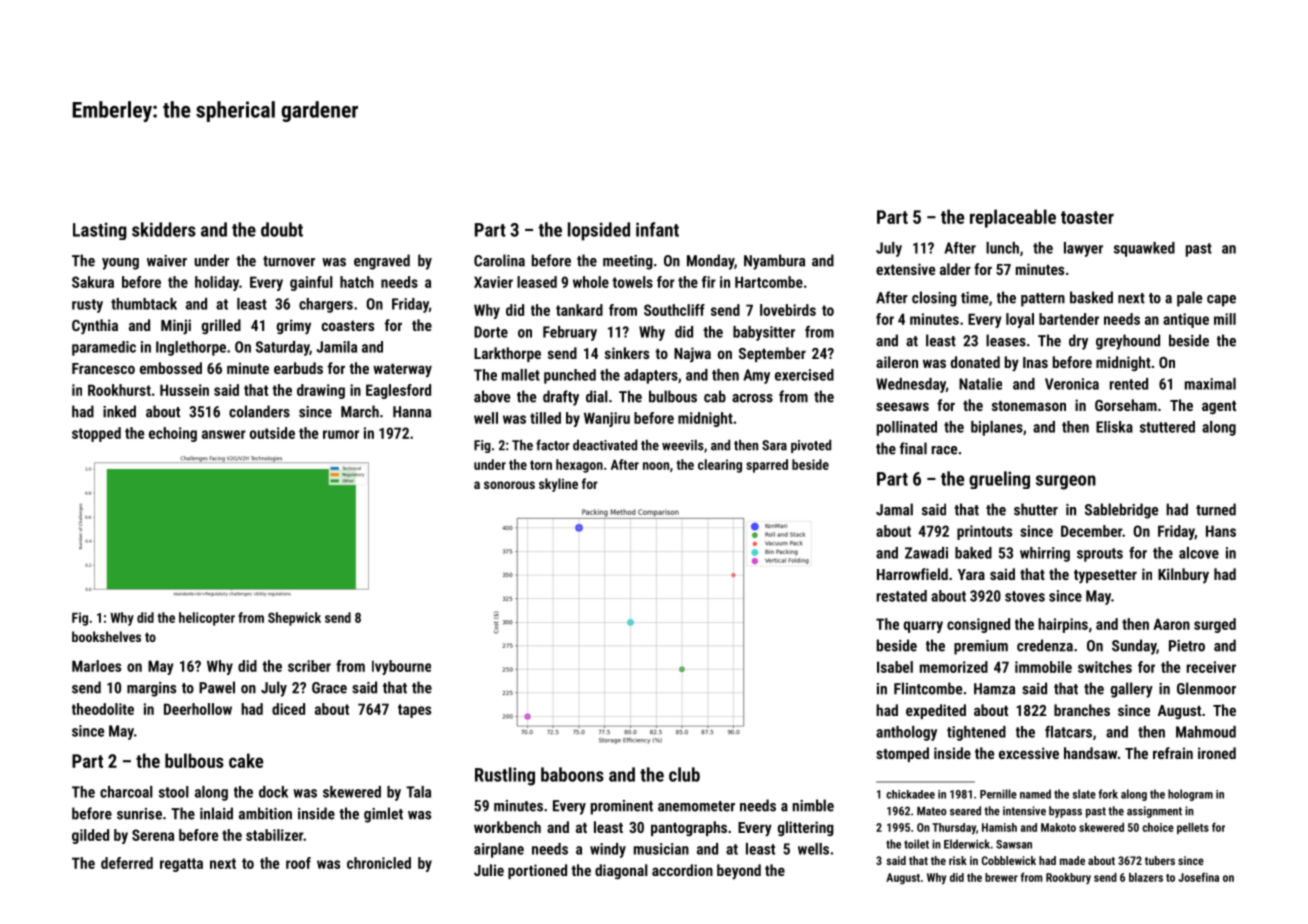  What do you see at coordinates (764, 333) in the page?
I see `babysitter` at bounding box center [764, 333].
